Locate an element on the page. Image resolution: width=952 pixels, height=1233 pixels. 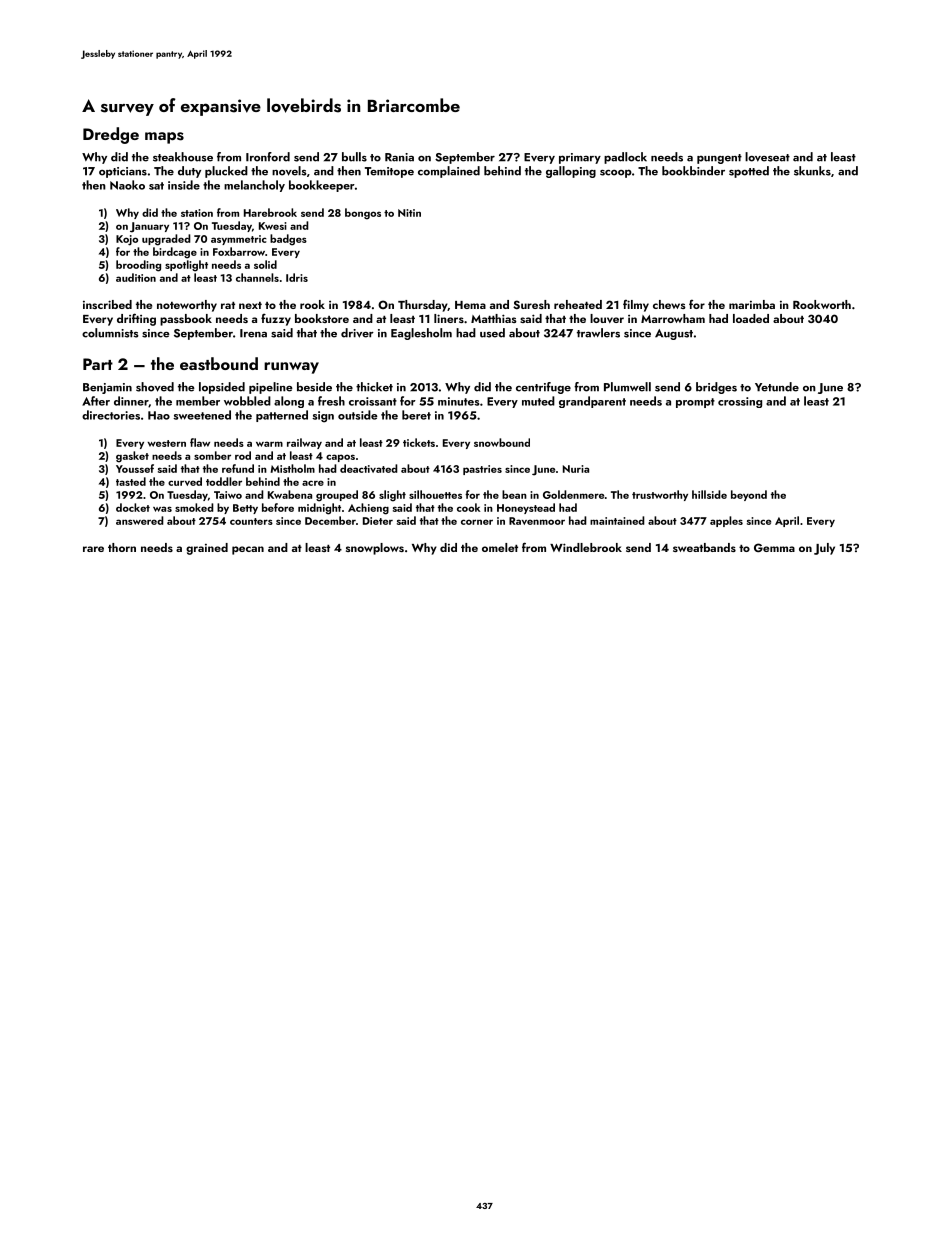
sweatbands is located at coordinates (704, 547).
